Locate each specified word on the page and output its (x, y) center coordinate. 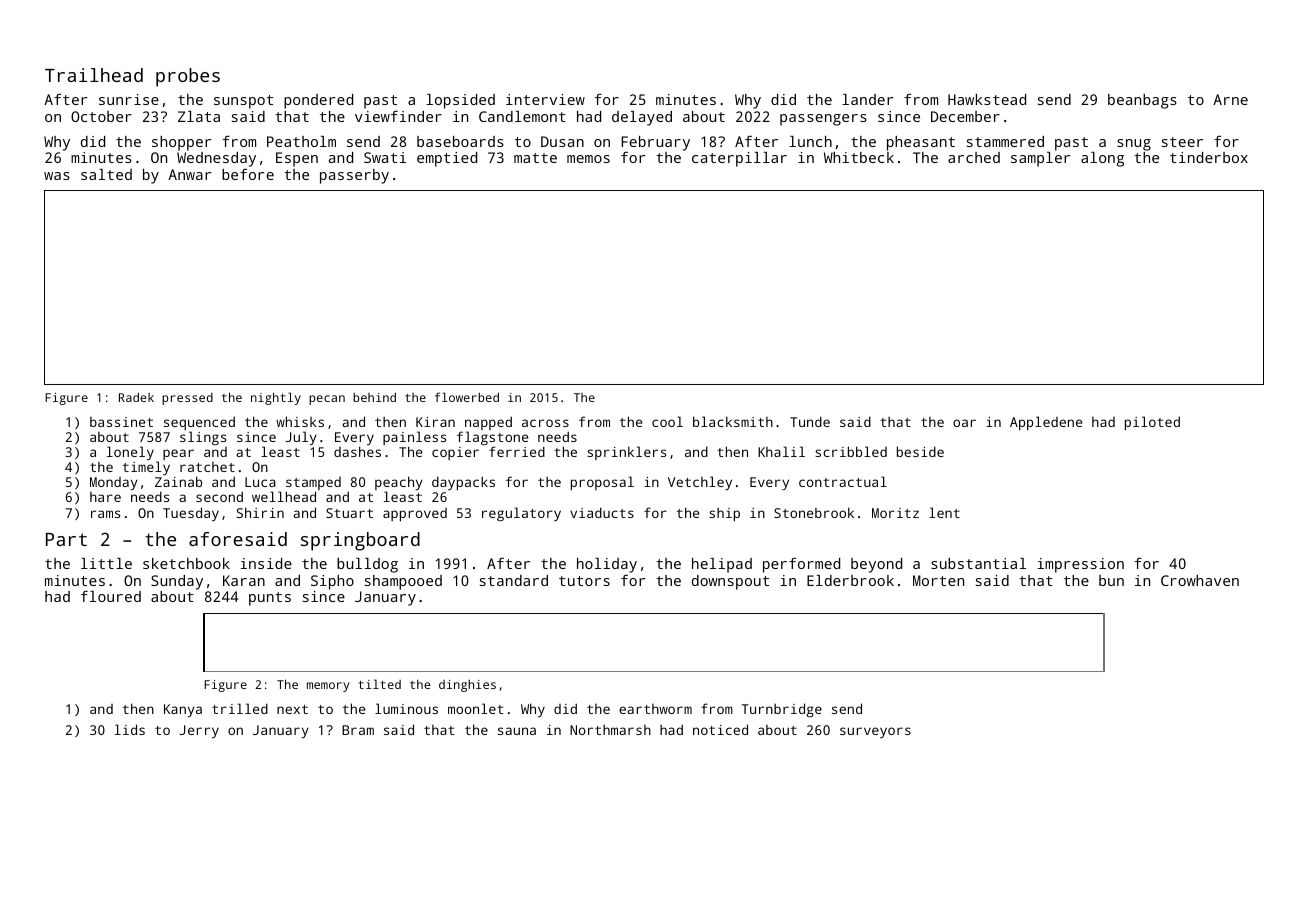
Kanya (183, 710)
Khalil (781, 451)
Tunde (810, 421)
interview (545, 99)
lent (944, 512)
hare (105, 497)
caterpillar (739, 159)
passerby (354, 176)
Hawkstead (987, 99)
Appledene (1046, 423)
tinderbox (1209, 157)
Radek (136, 397)
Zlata (199, 116)
